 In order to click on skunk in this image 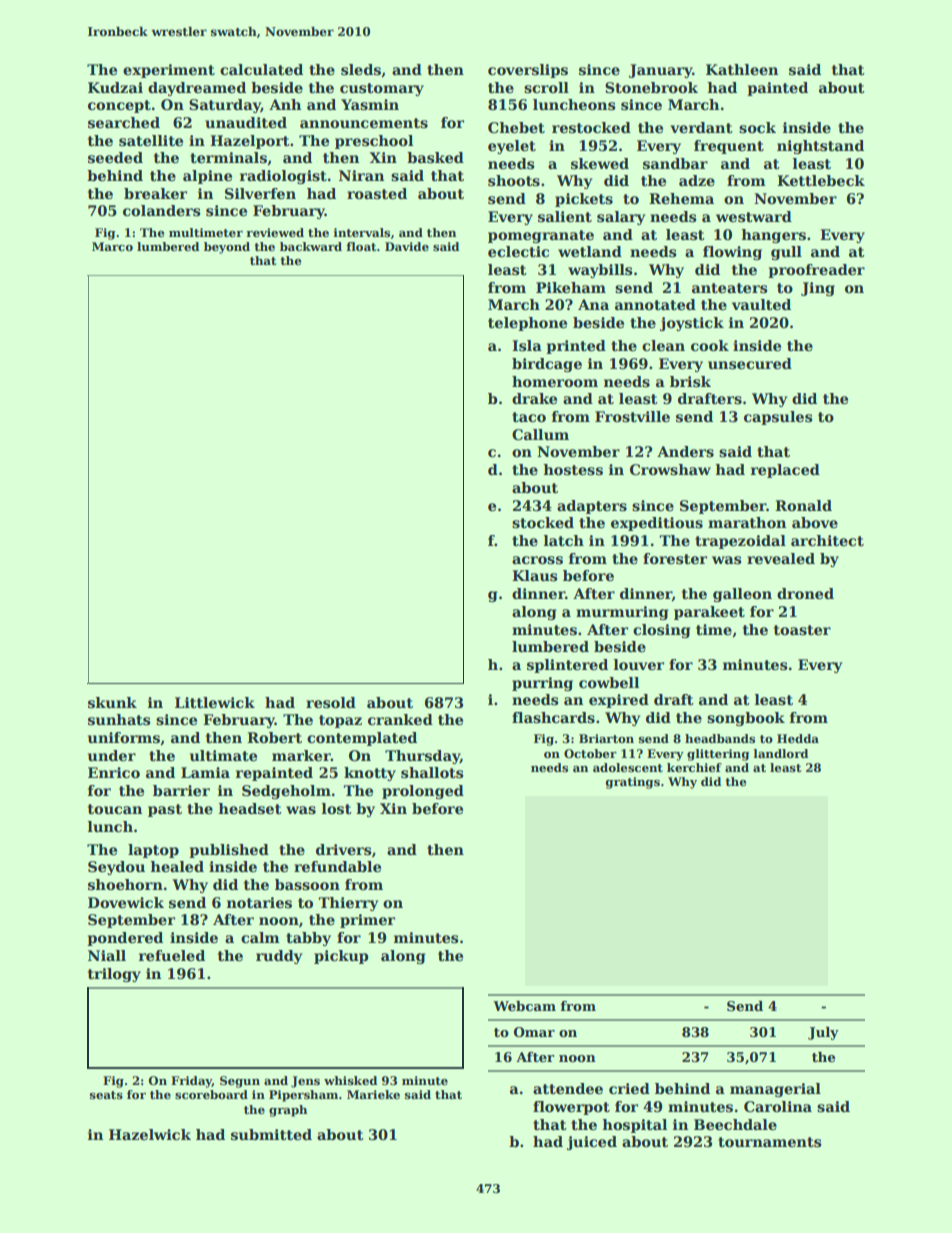, I will do `click(112, 702)`.
